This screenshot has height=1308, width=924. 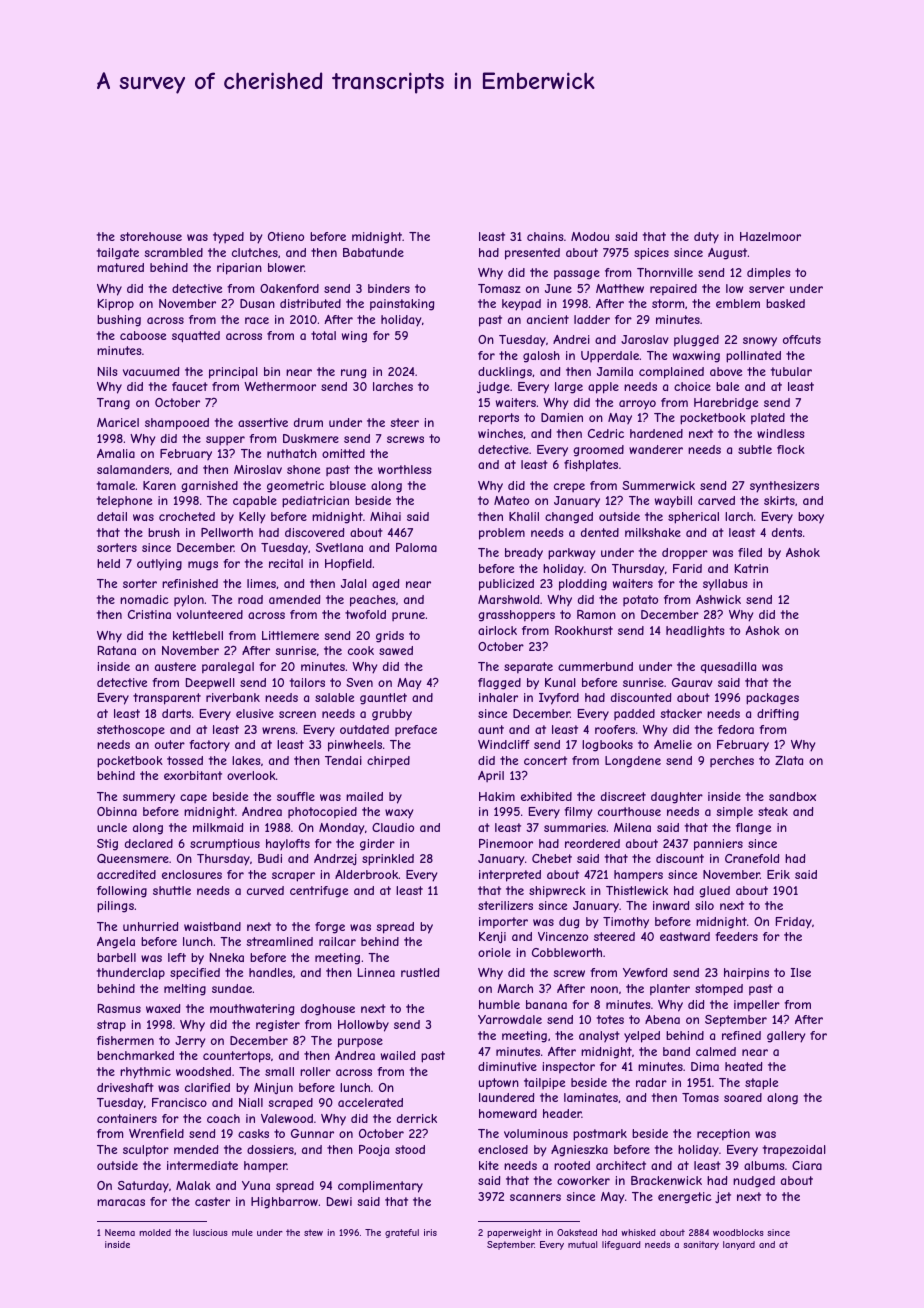 What do you see at coordinates (210, 1232) in the screenshot?
I see `luscious` at bounding box center [210, 1232].
